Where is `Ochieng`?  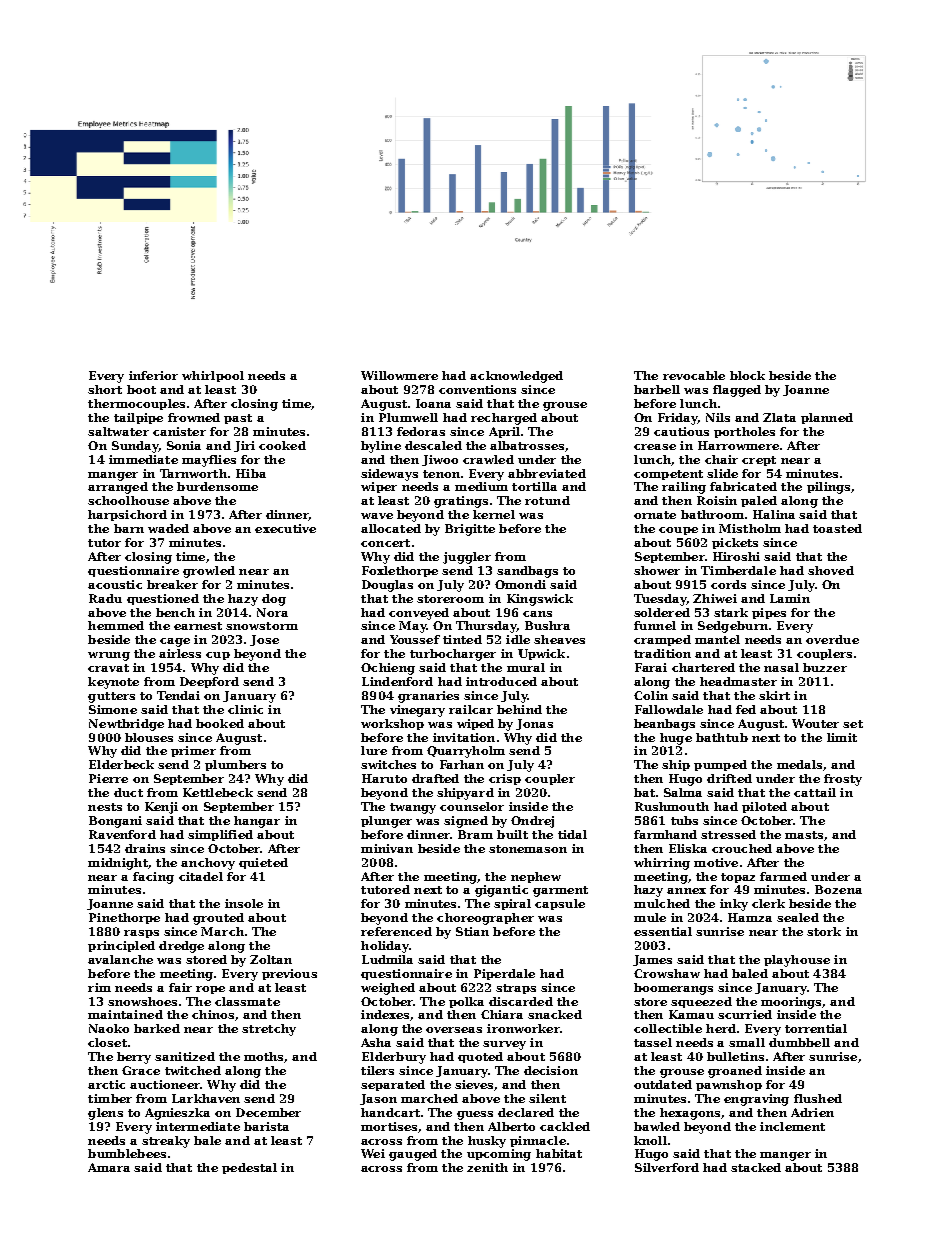 Ochieng is located at coordinates (388, 669).
